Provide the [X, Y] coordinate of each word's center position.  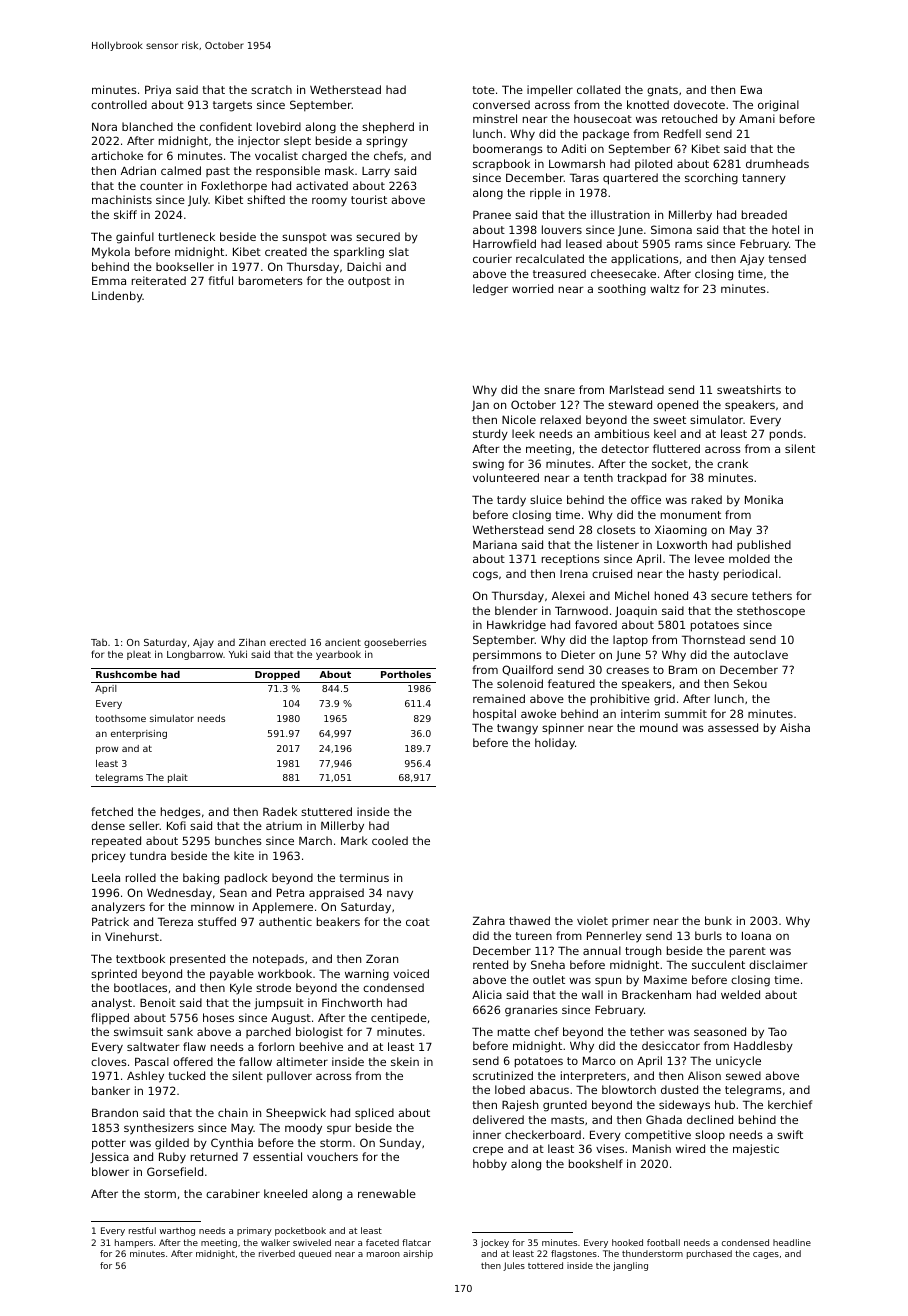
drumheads [777, 163]
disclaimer [778, 964]
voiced [411, 973]
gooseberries [395, 643]
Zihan [252, 642]
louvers [562, 229]
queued [315, 1254]
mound [659, 727]
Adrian [138, 170]
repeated [116, 841]
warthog [177, 1231]
